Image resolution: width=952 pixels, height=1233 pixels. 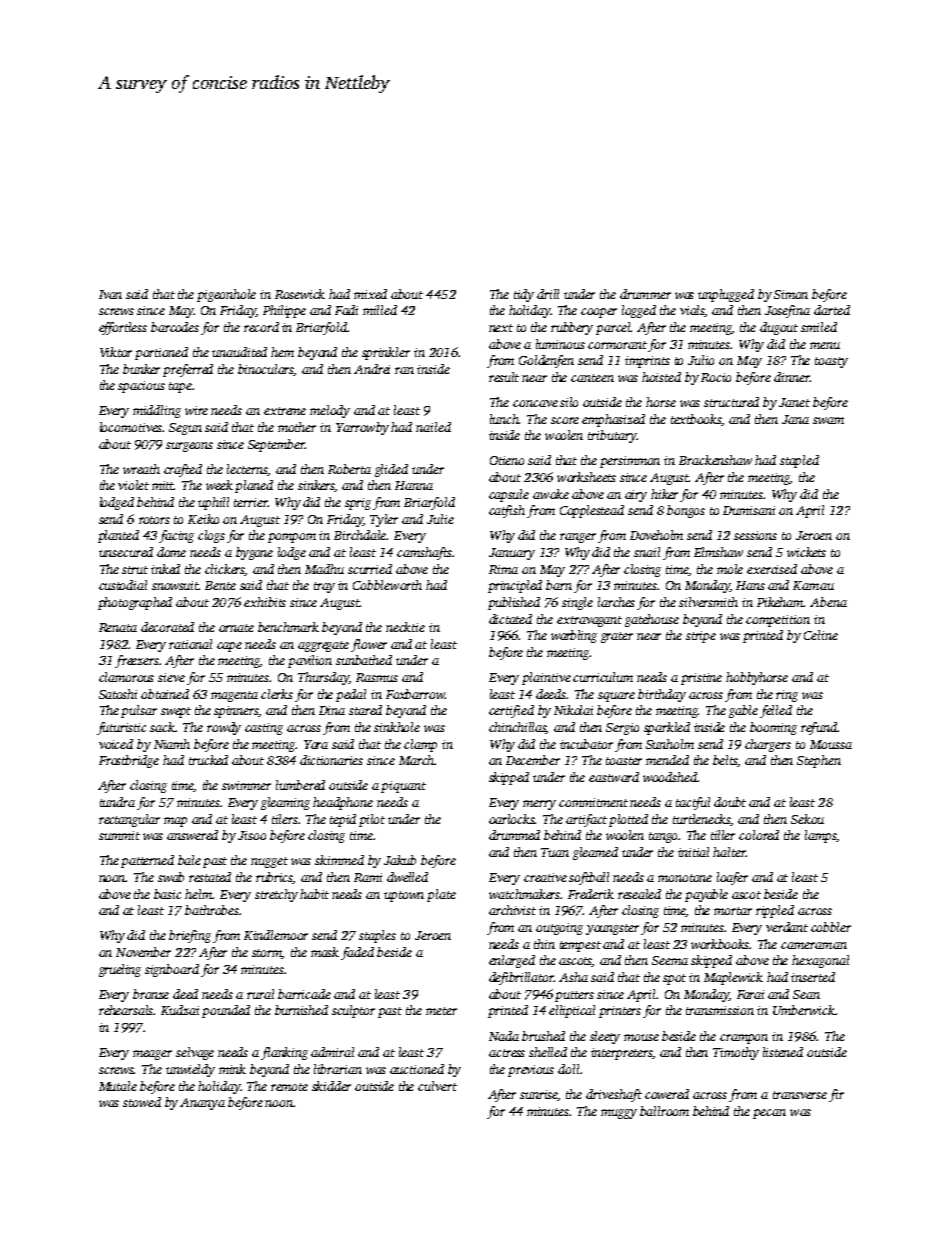 I want to click on auctioned, so click(x=417, y=1069).
